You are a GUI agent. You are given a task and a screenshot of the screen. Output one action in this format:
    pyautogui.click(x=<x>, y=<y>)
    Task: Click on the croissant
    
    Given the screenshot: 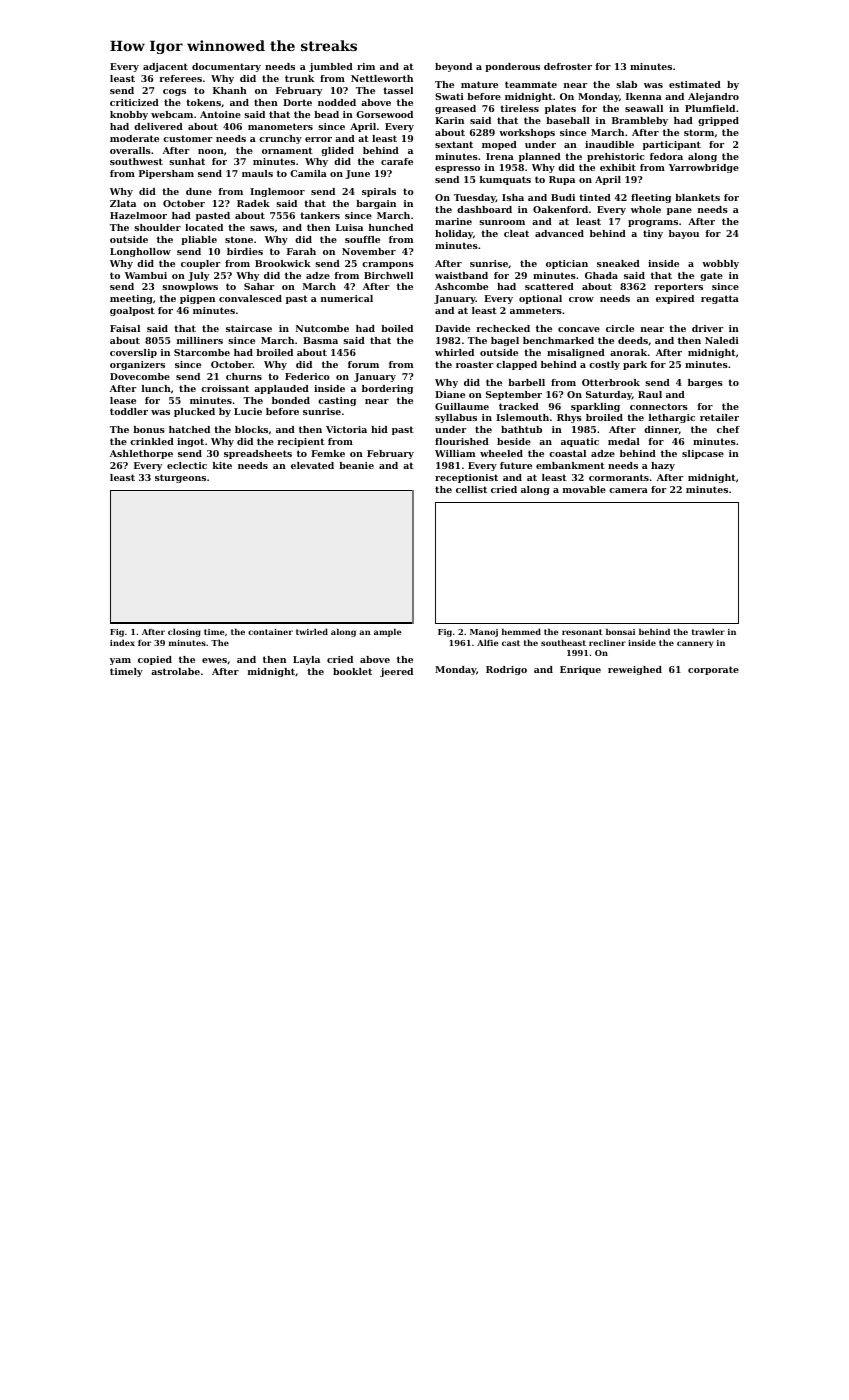 What is the action you would take?
    pyautogui.click(x=225, y=388)
